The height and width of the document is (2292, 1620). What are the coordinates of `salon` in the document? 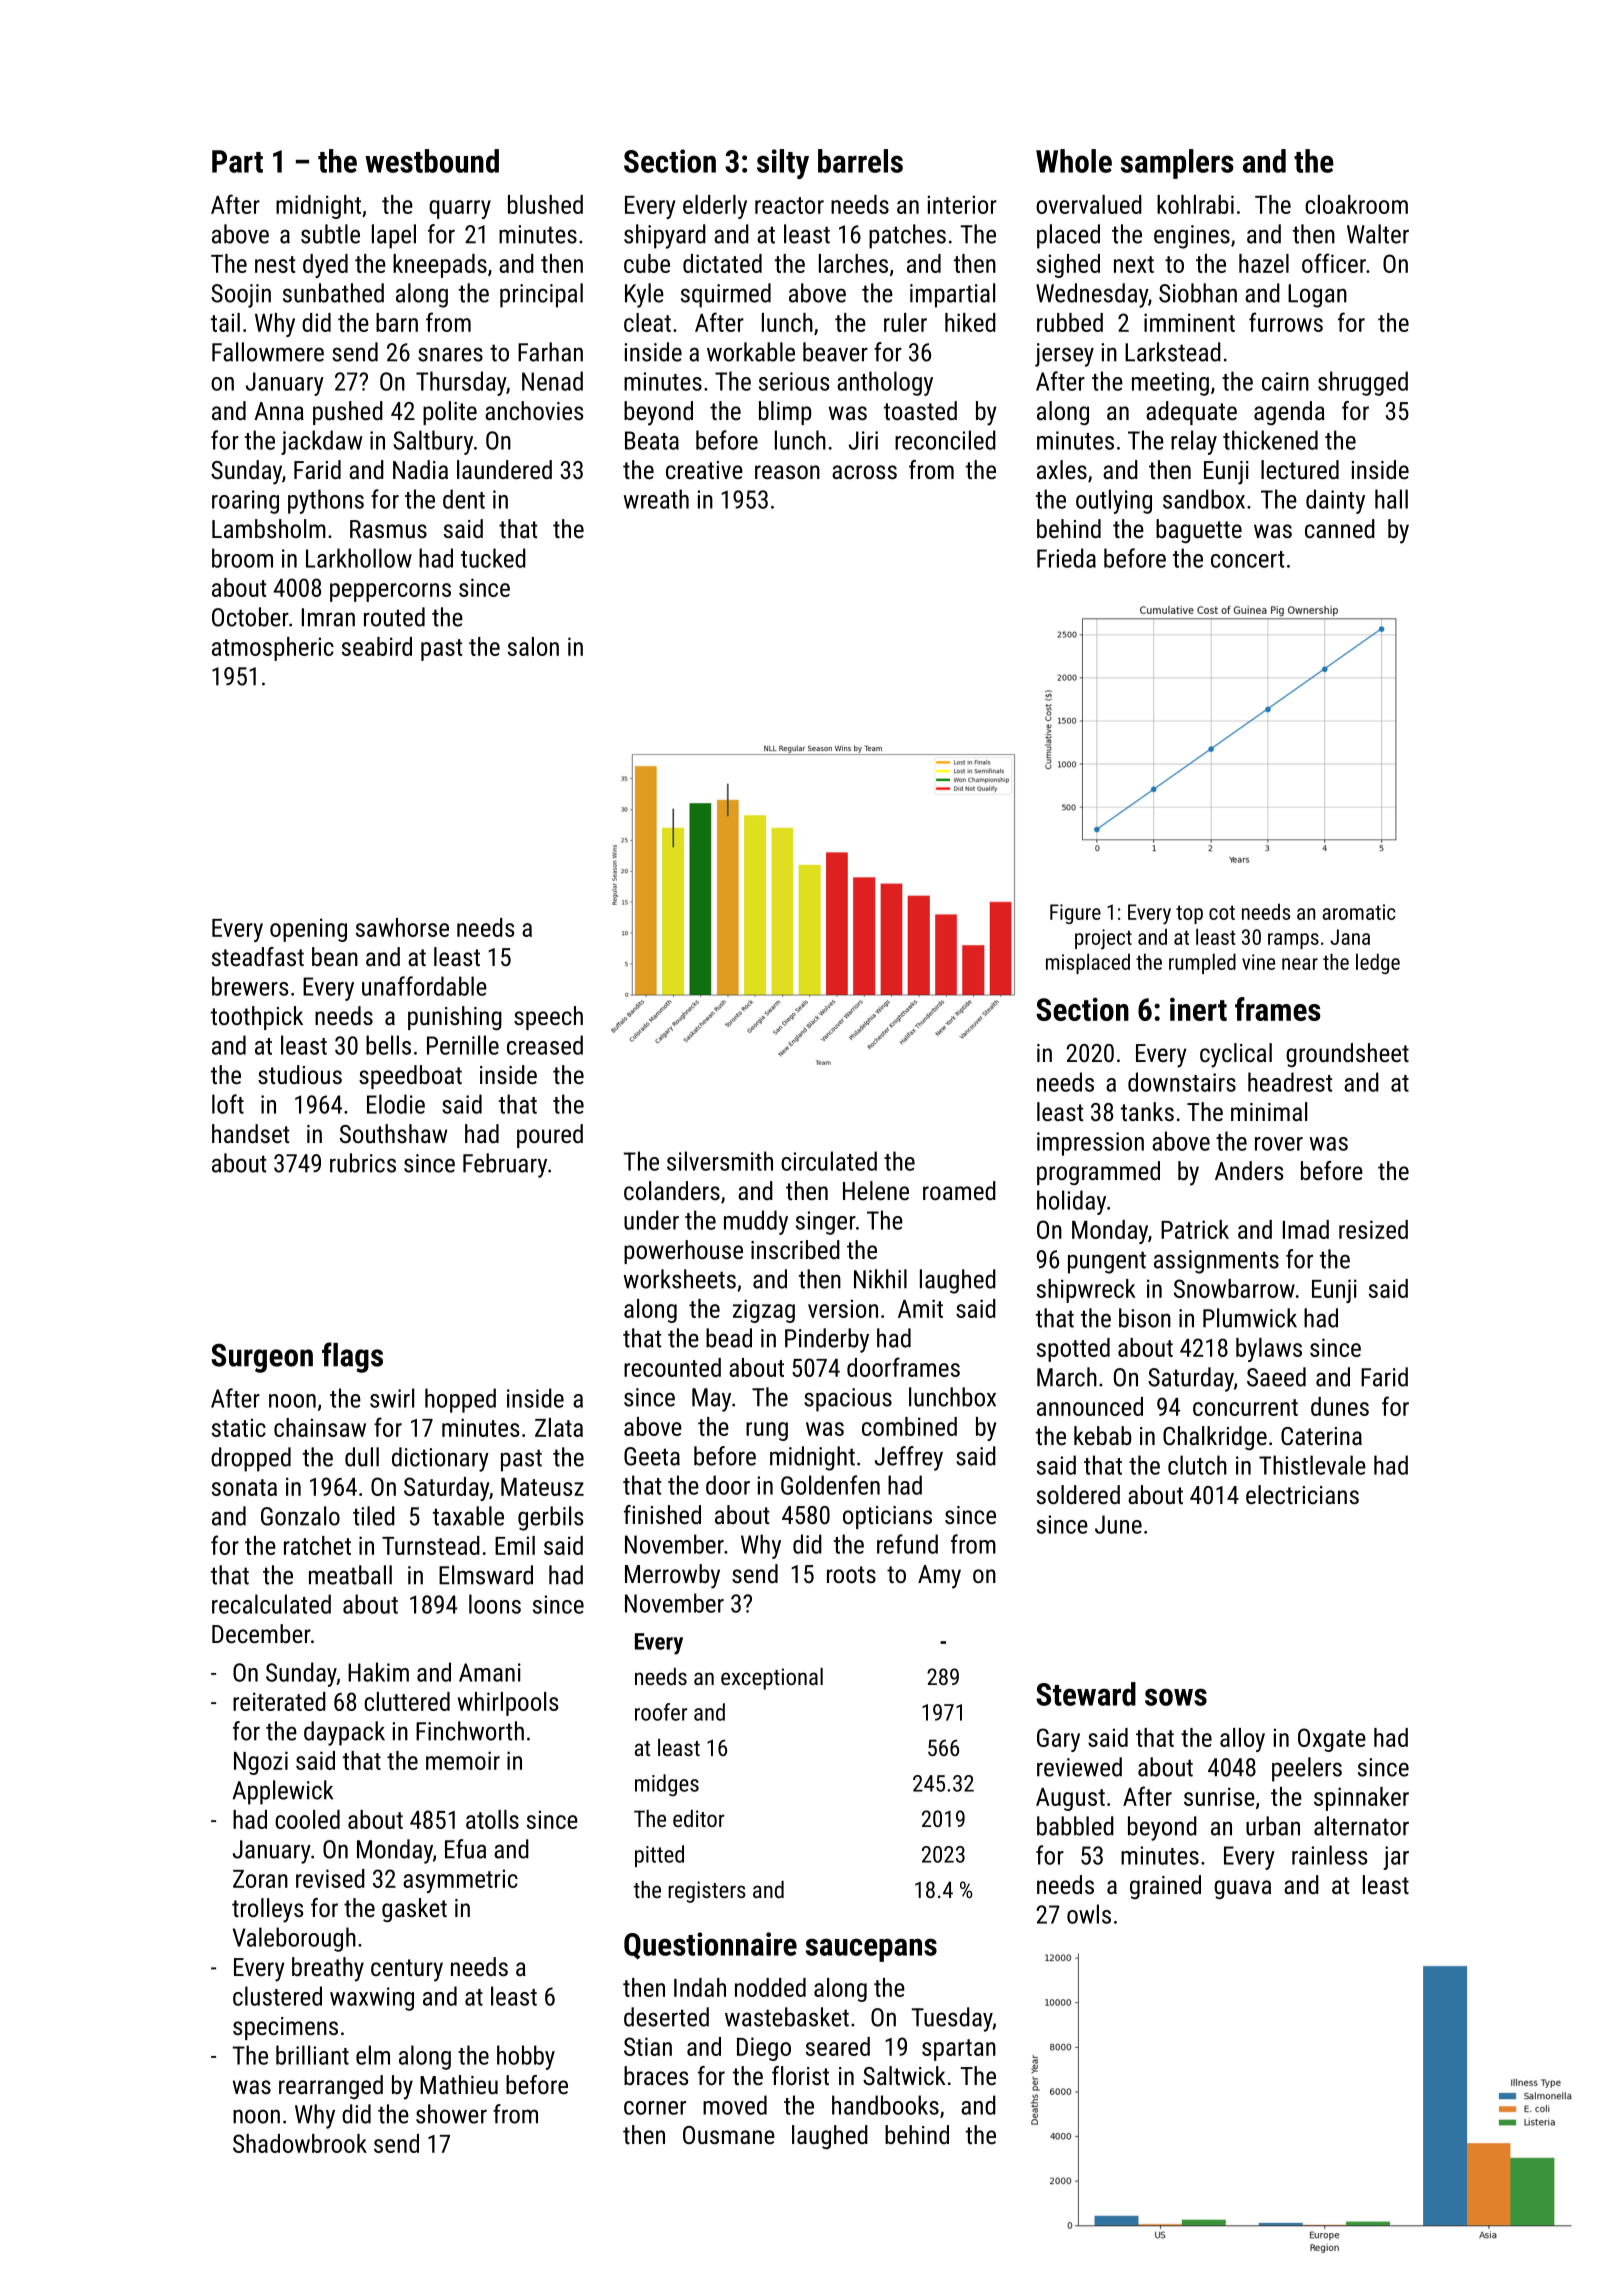 It's located at (533, 646).
